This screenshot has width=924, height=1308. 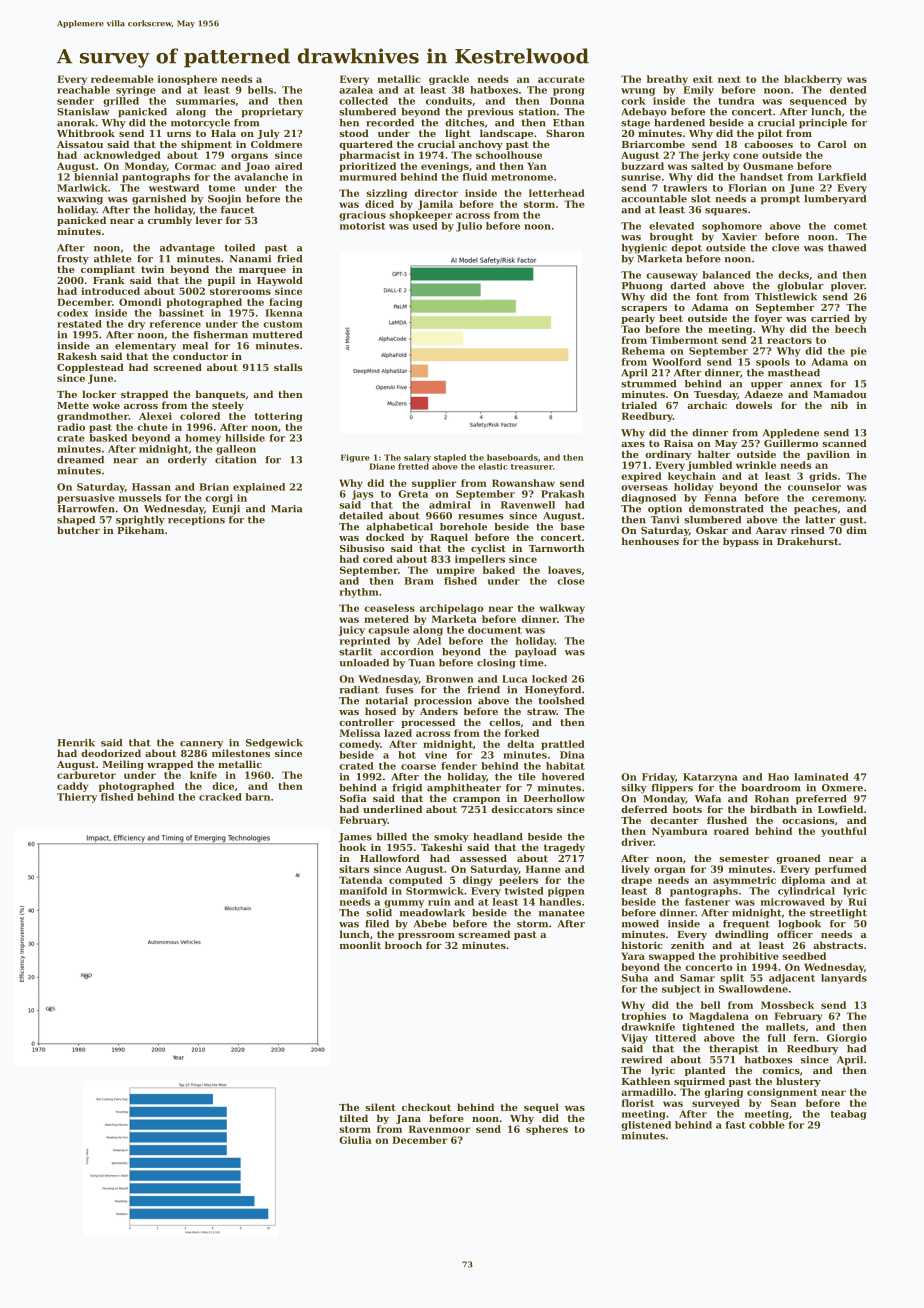 I want to click on quartered, so click(x=366, y=145).
